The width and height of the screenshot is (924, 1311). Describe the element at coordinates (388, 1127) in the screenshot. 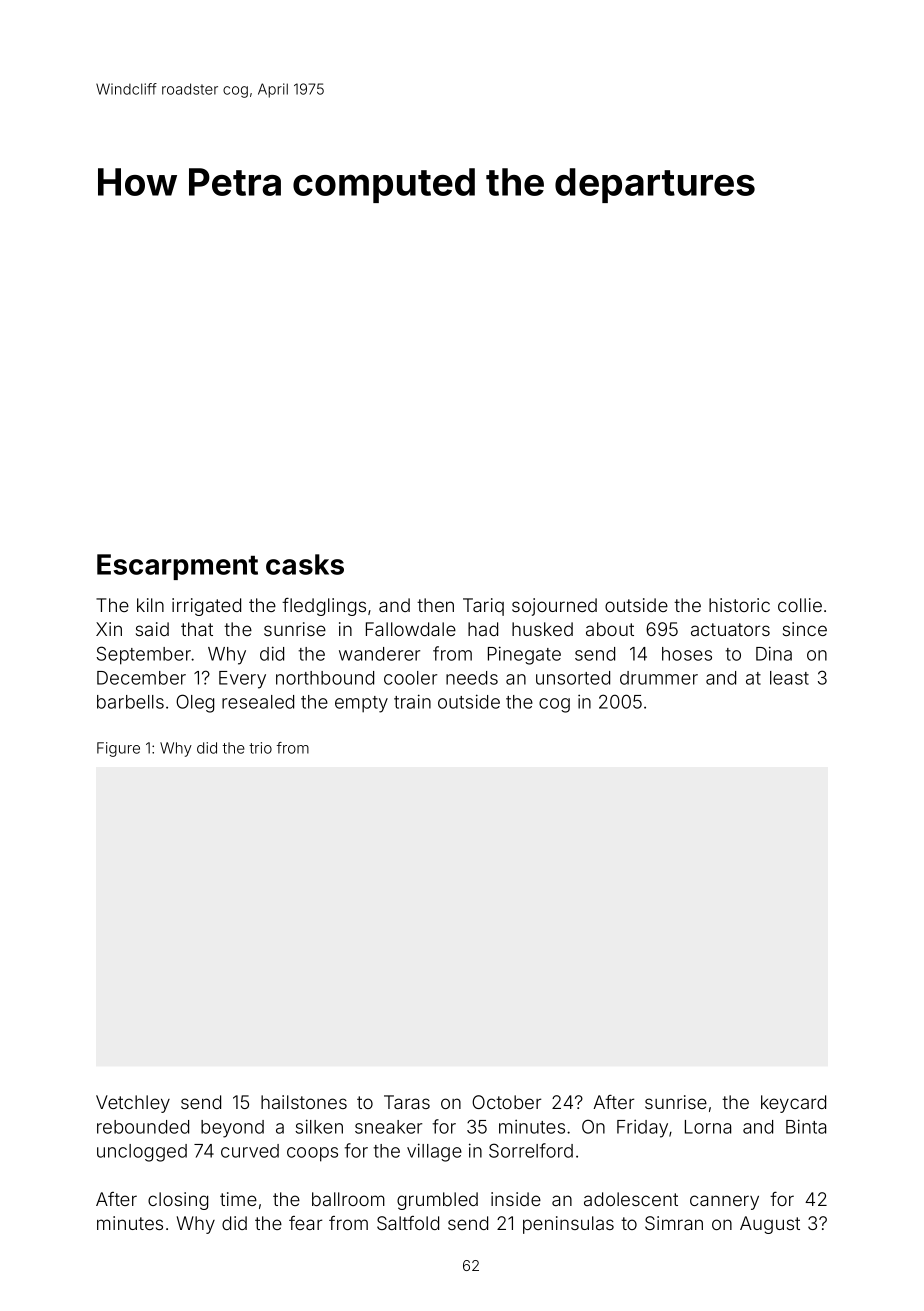

I see `sneaker` at that location.
